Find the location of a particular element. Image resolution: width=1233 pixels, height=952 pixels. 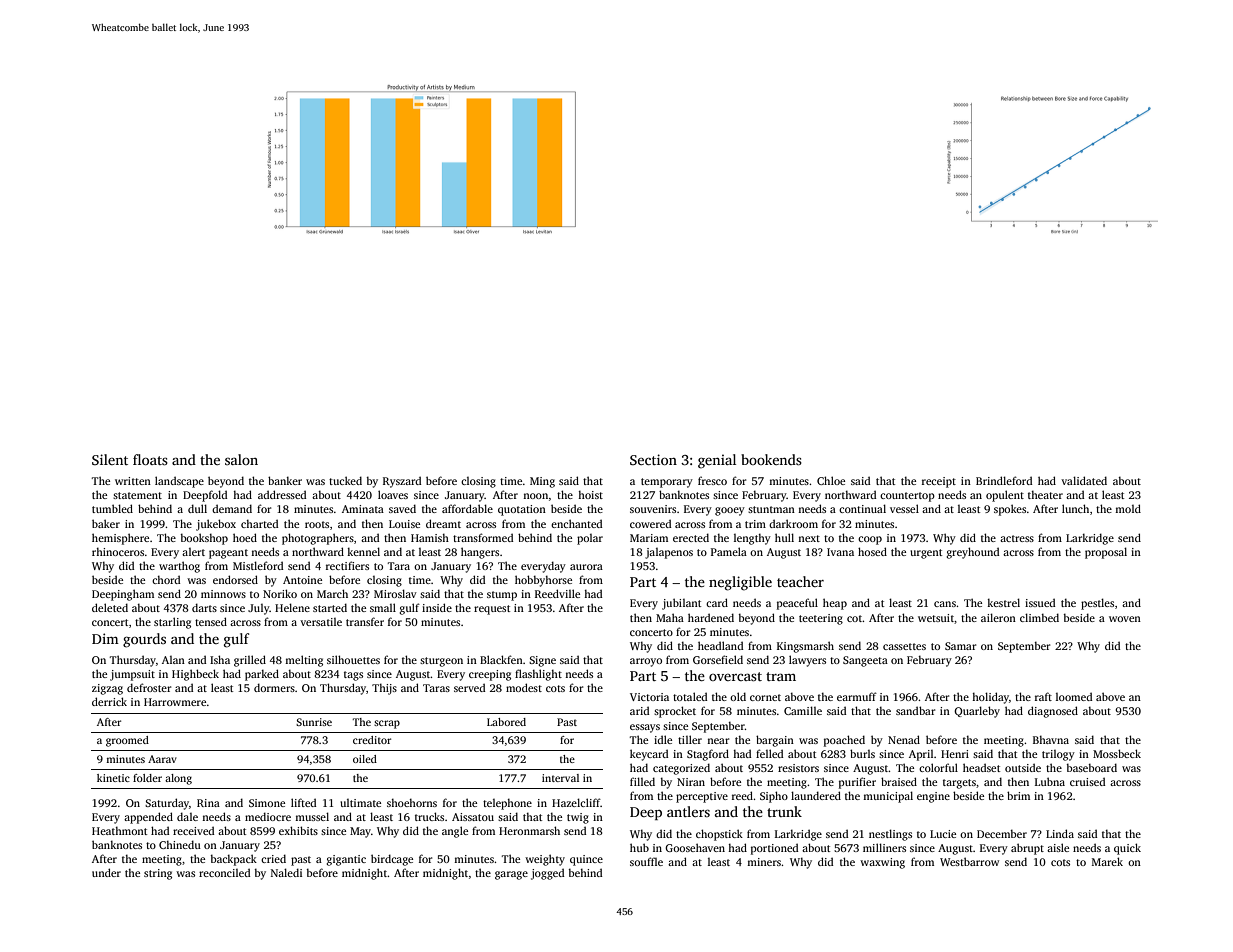

fresco is located at coordinates (712, 480).
